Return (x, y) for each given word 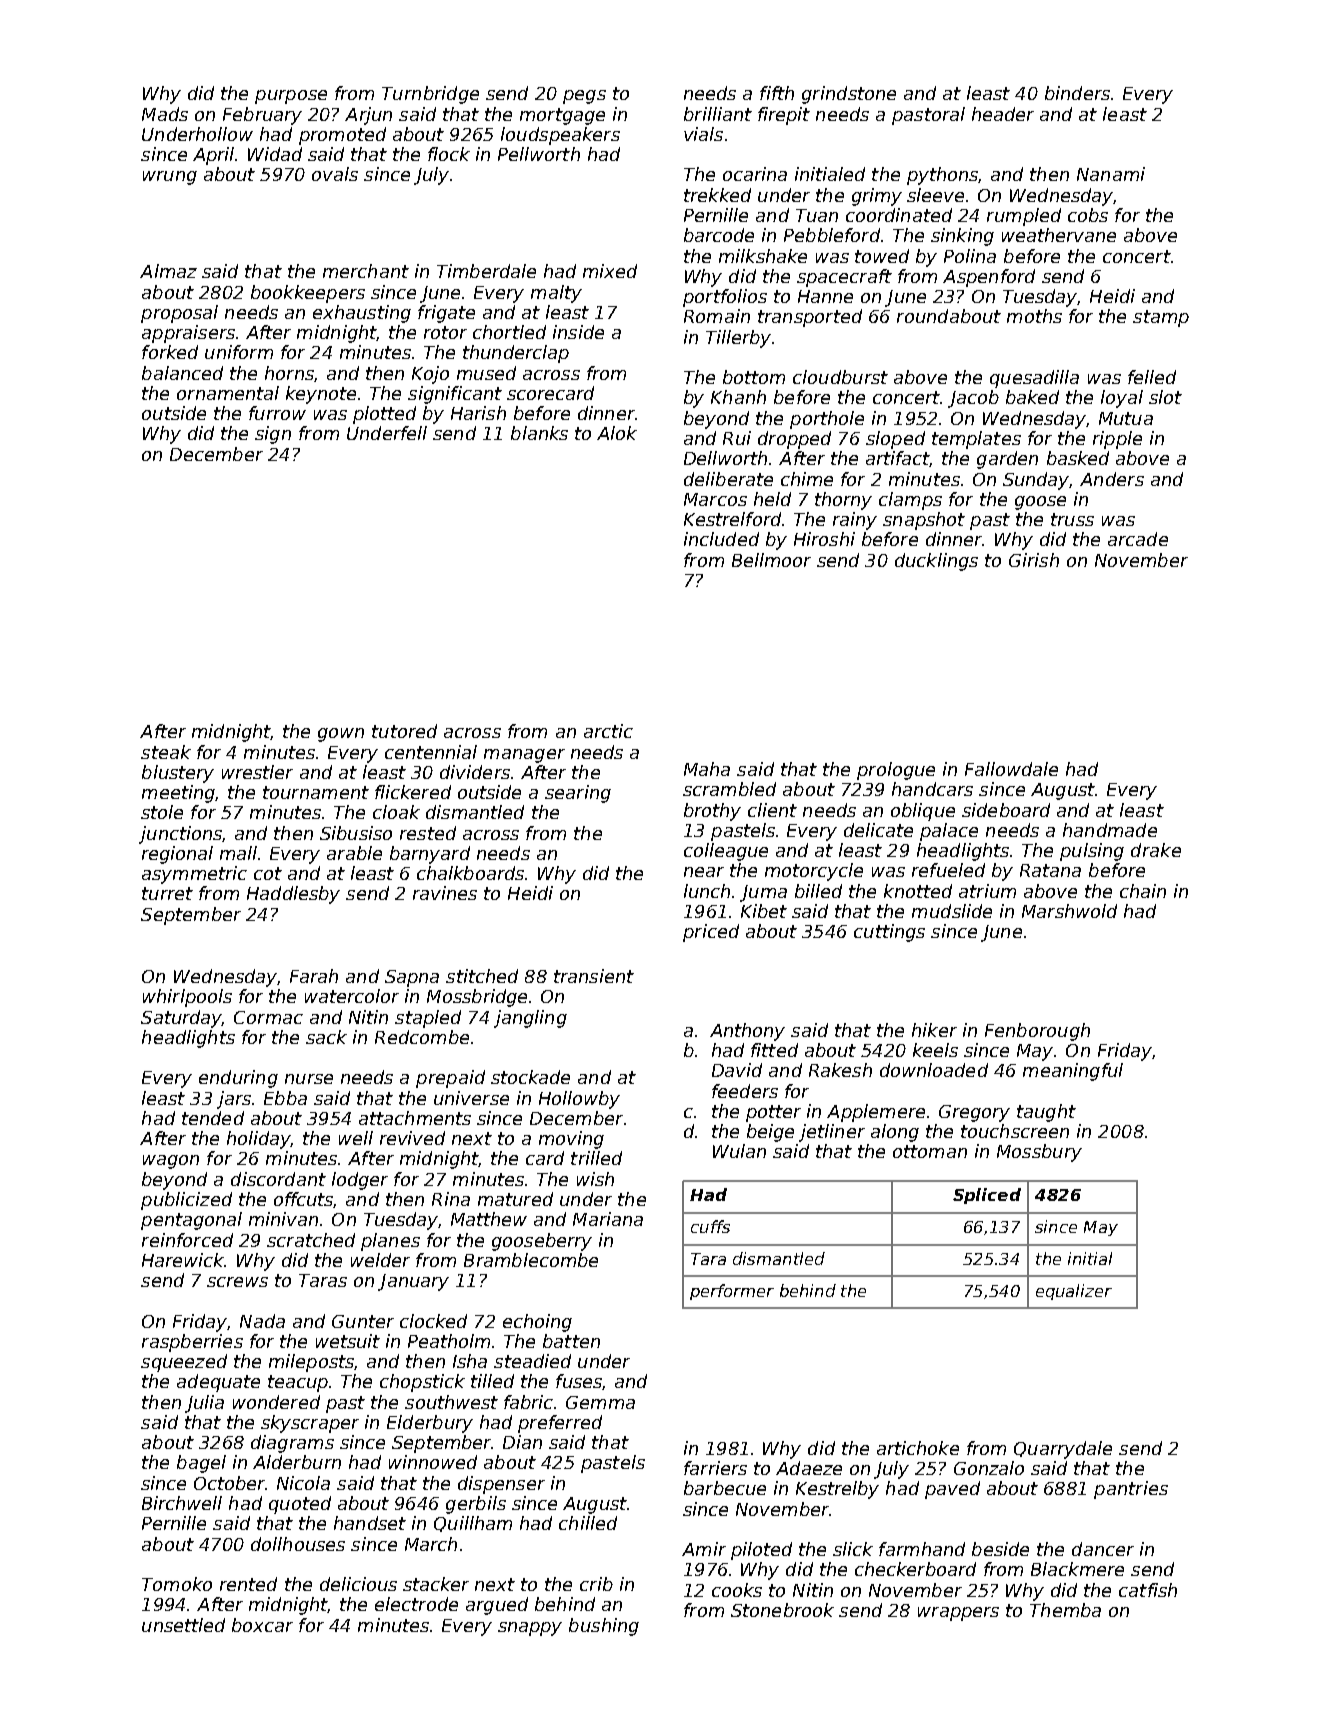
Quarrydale (1063, 1450)
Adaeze (809, 1468)
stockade (530, 1077)
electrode (416, 1604)
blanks (539, 433)
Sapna (412, 978)
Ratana (1050, 870)
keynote (321, 395)
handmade (1110, 830)
